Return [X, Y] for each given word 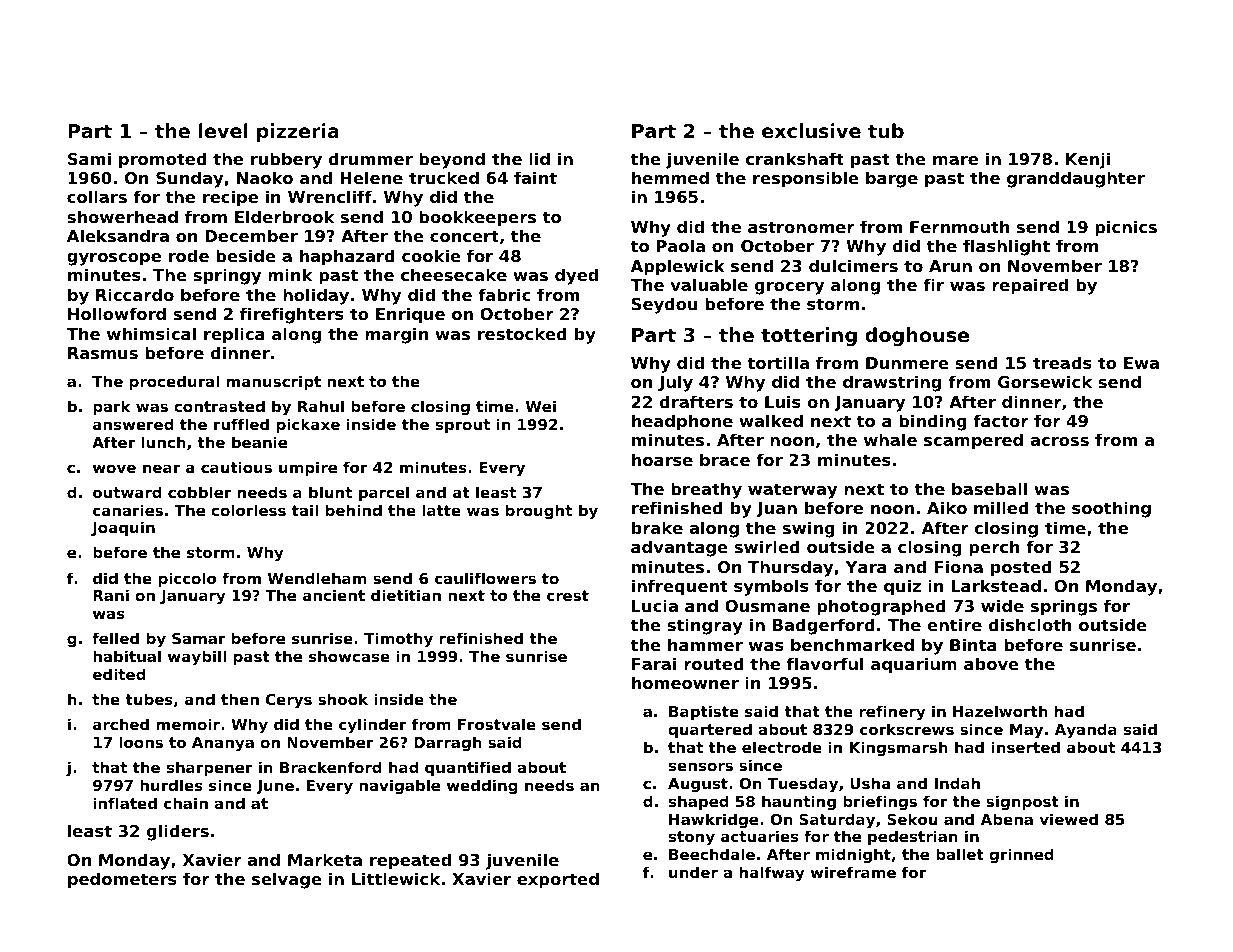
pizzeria [298, 132]
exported [558, 880]
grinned [1021, 855]
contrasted [219, 406]
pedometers [122, 880]
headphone [682, 422]
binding [933, 422]
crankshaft [795, 158]
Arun [950, 266]
